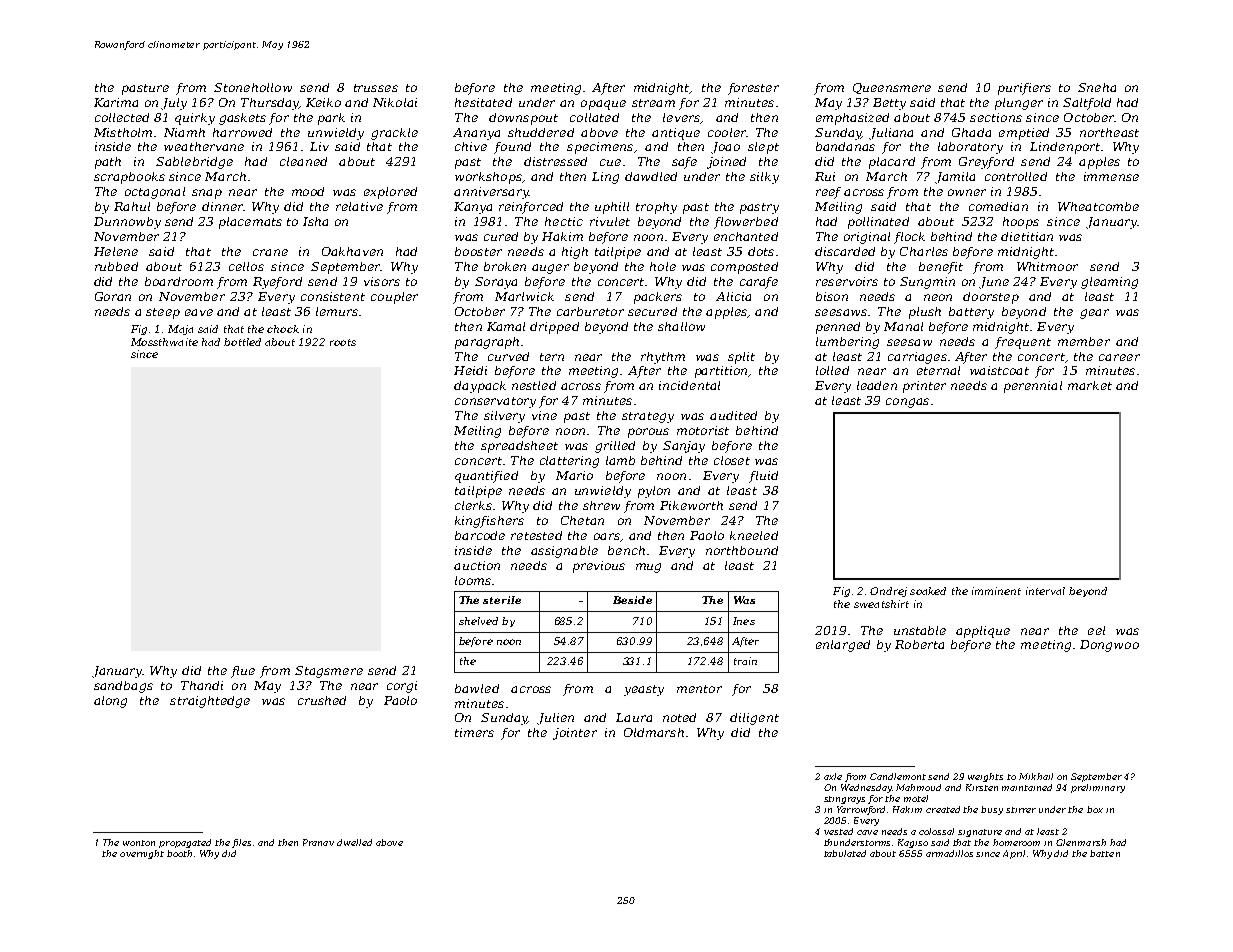 The width and height of the screenshot is (1233, 952). I want to click on shallow, so click(681, 326).
